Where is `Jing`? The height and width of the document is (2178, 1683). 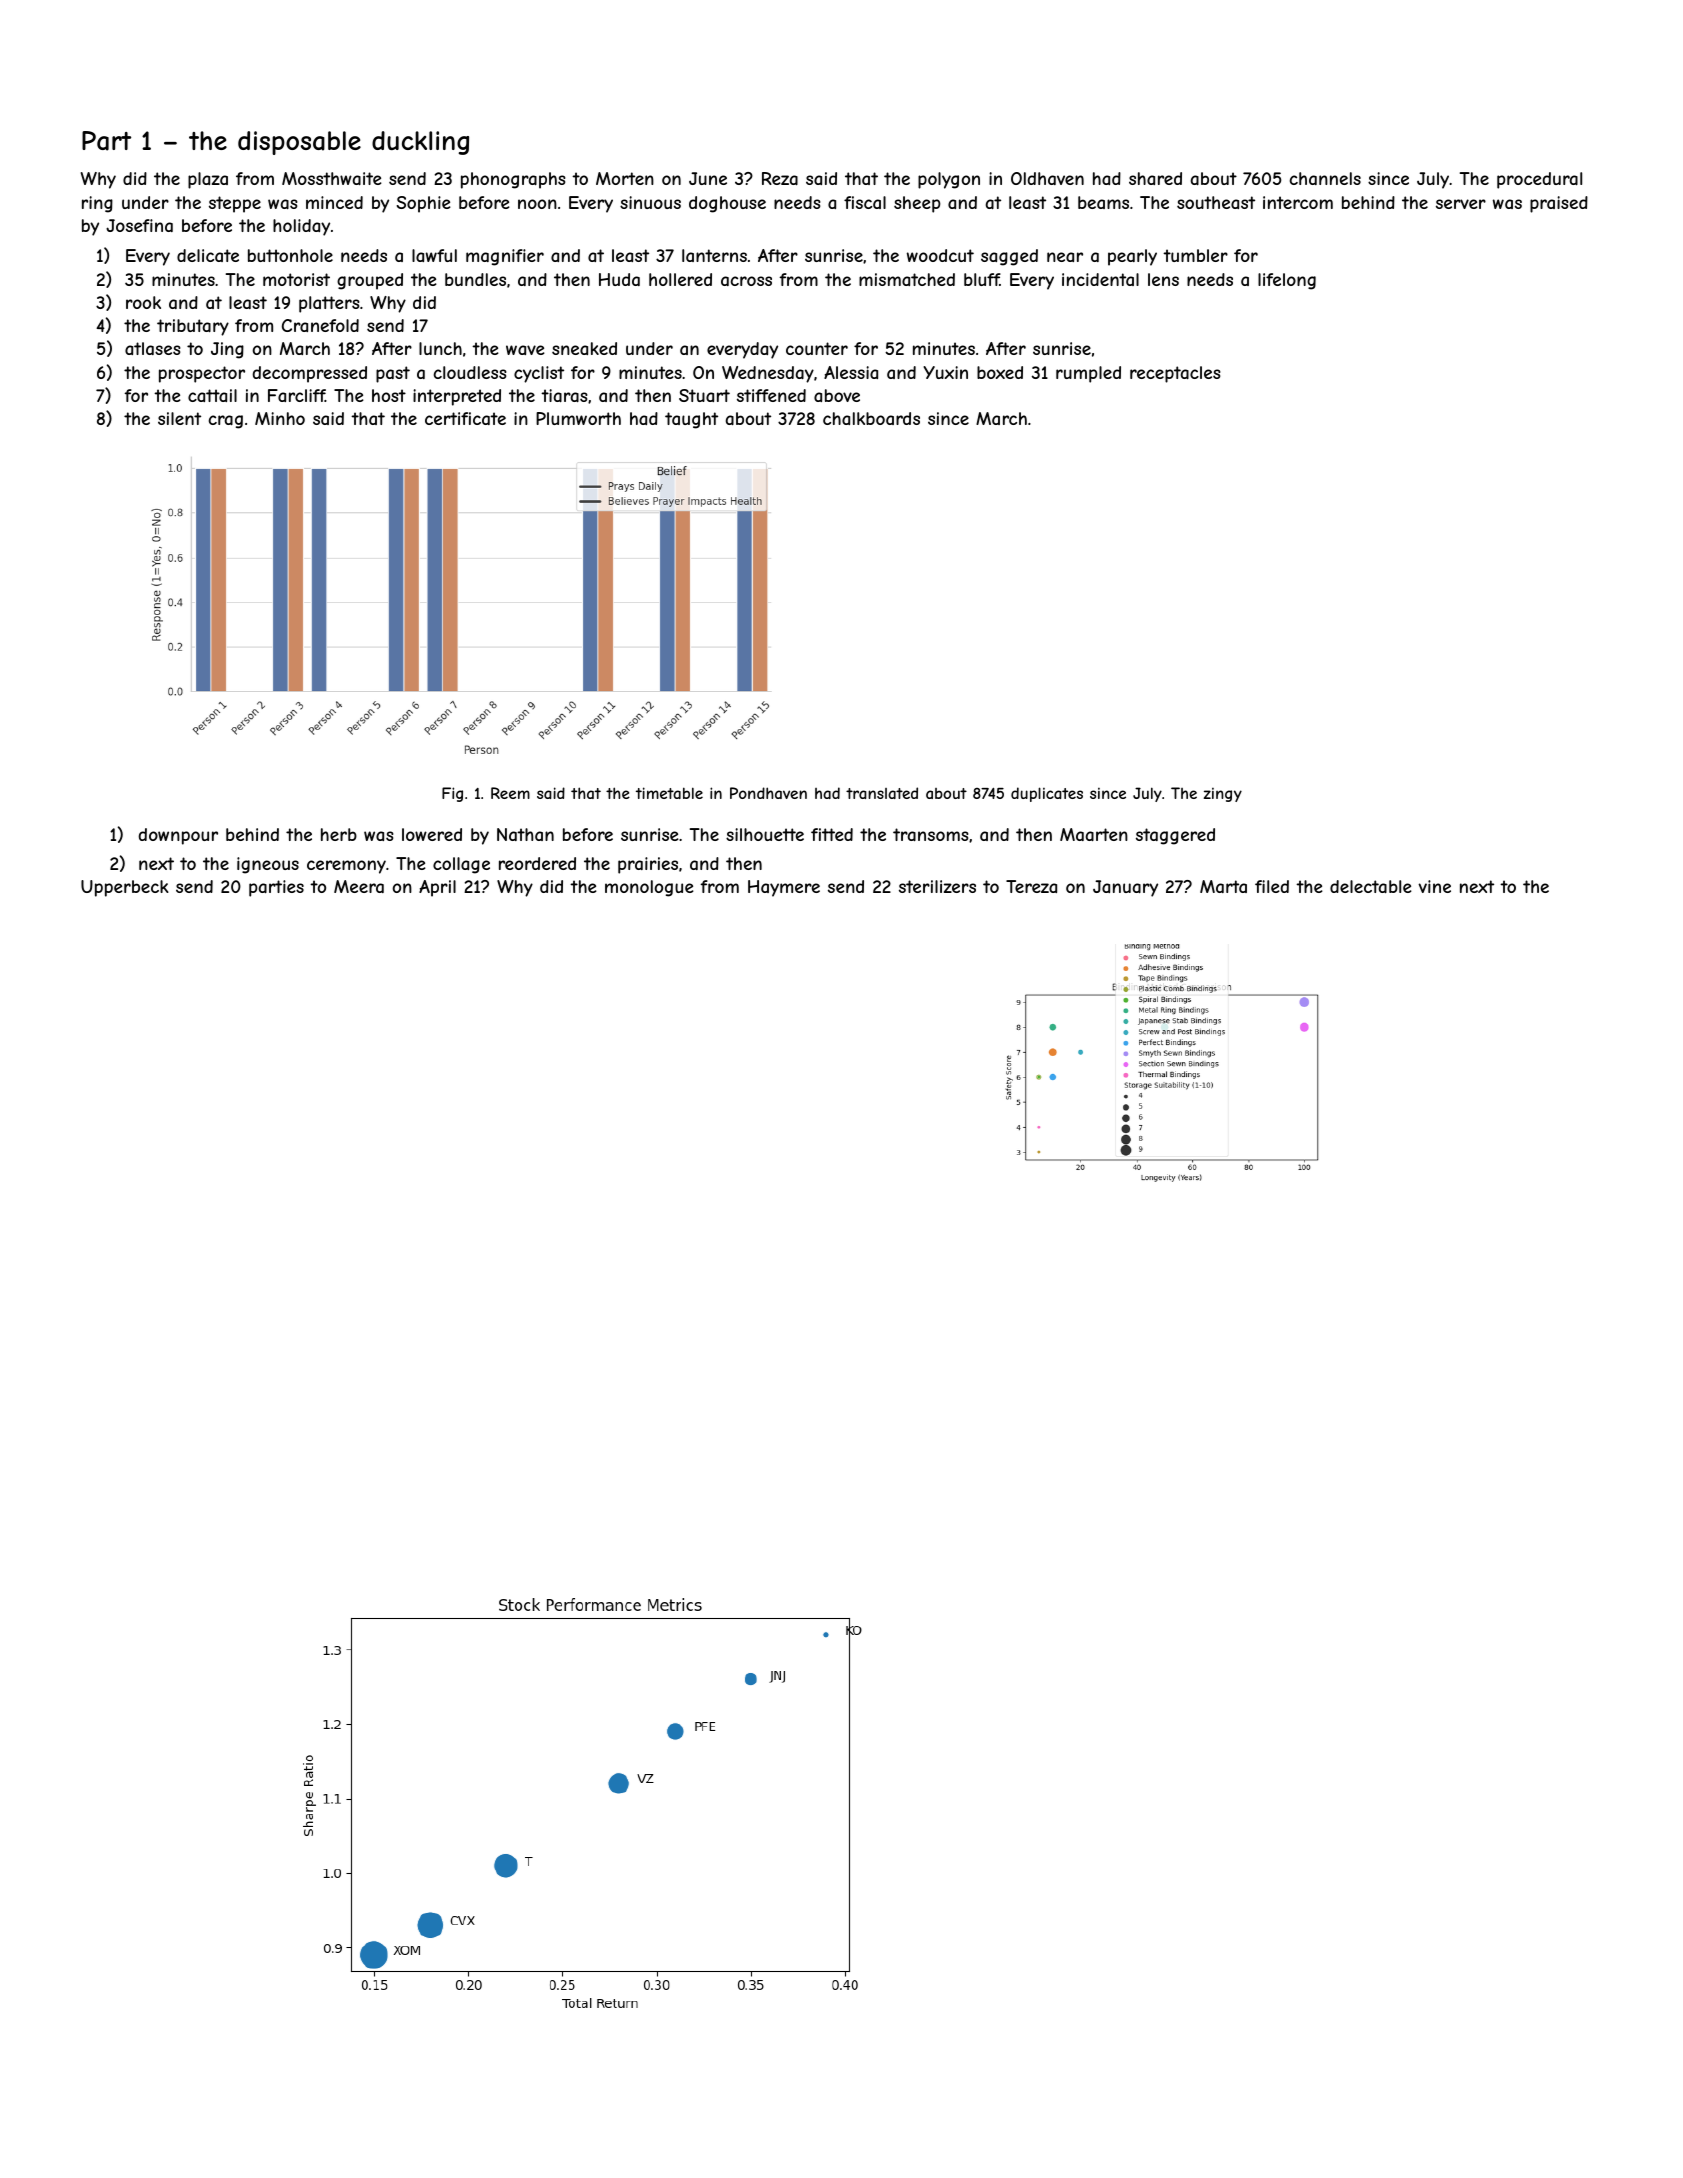
Jing is located at coordinates (227, 350).
